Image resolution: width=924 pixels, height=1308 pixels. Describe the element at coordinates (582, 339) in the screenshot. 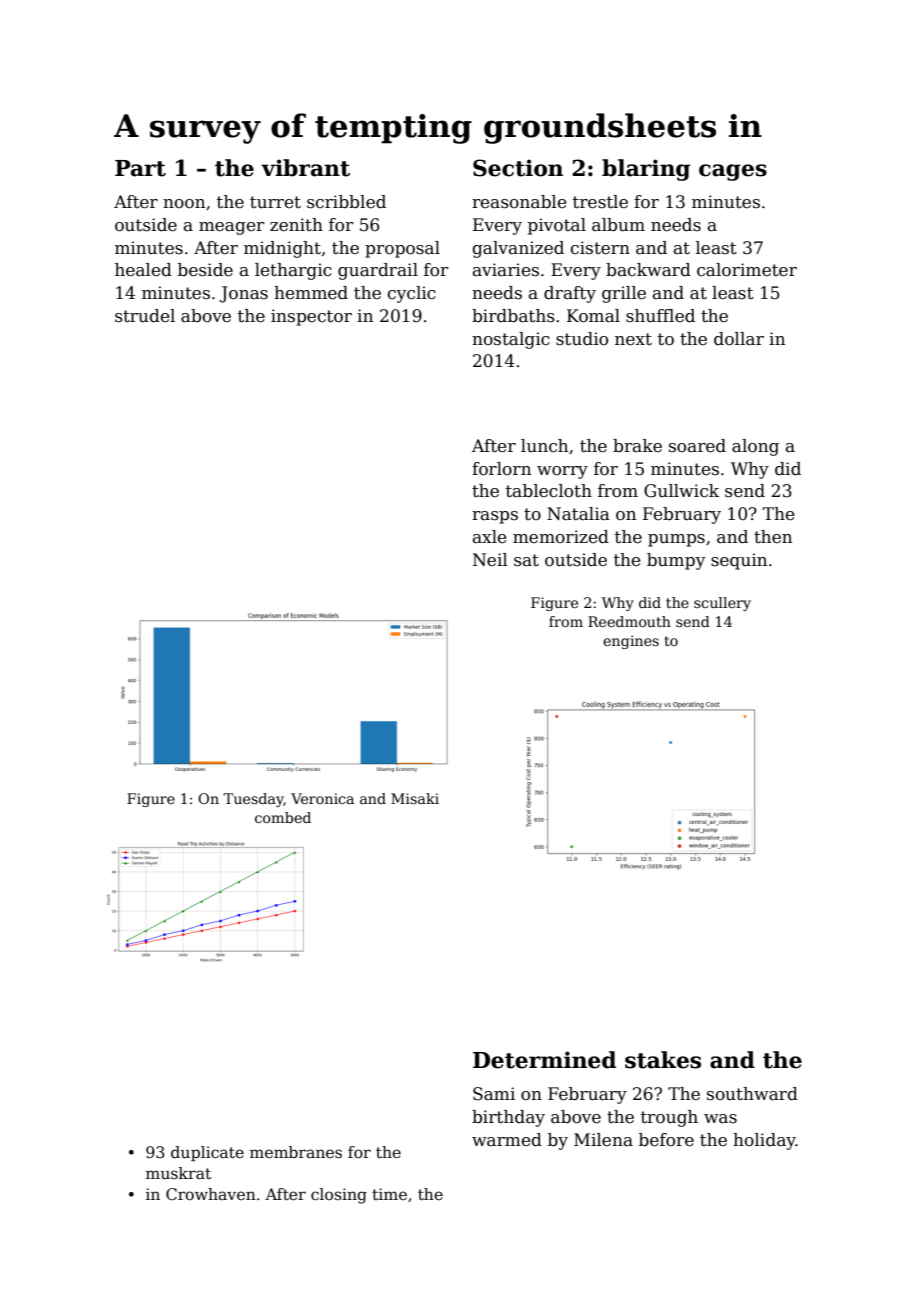

I see `studio` at that location.
